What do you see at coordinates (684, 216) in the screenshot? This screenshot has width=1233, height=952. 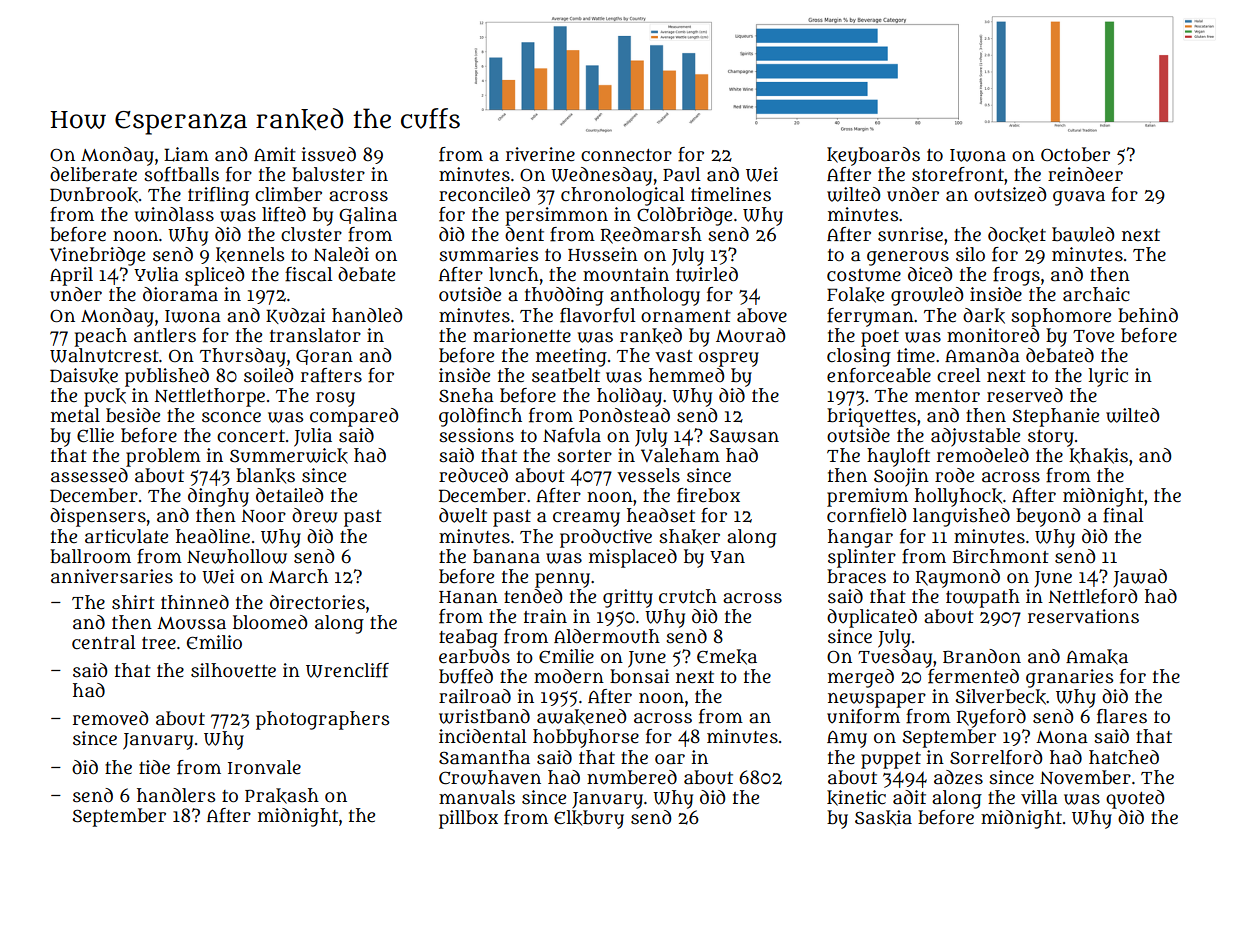 I see `Coldbridge` at bounding box center [684, 216].
